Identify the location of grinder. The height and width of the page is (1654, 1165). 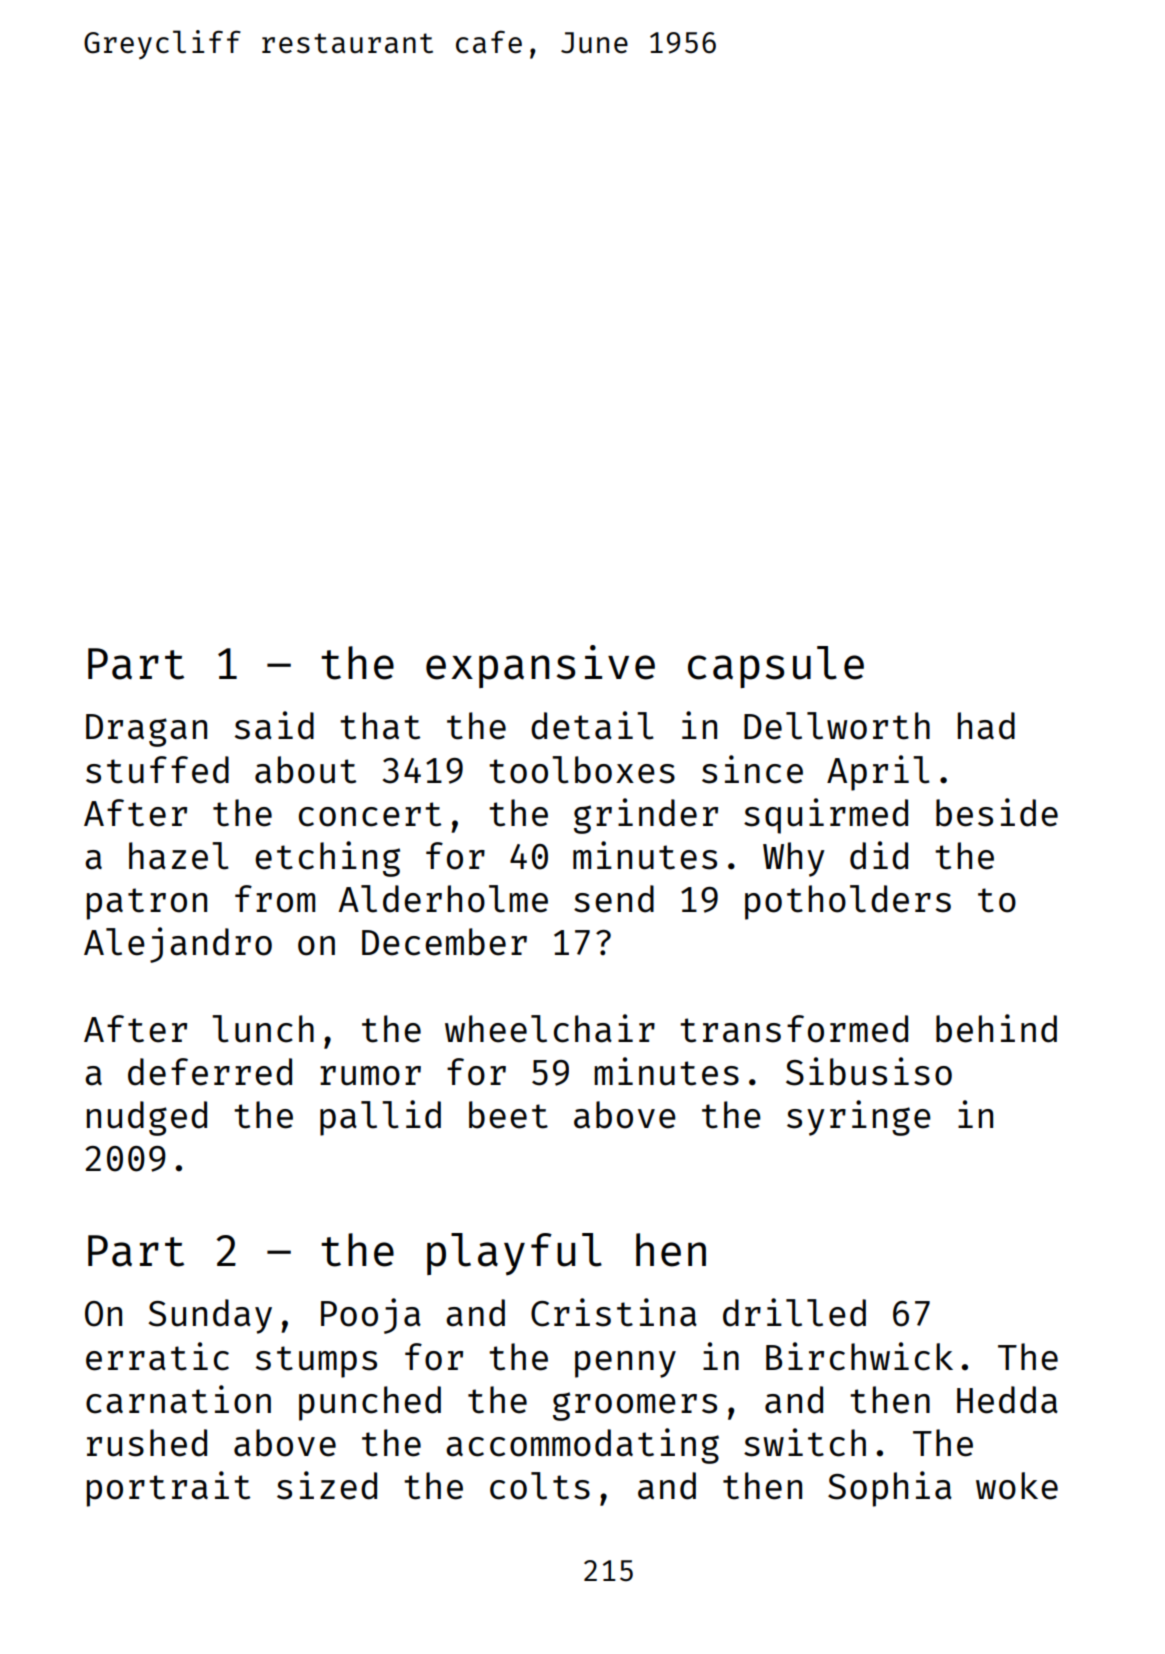
(646, 816).
